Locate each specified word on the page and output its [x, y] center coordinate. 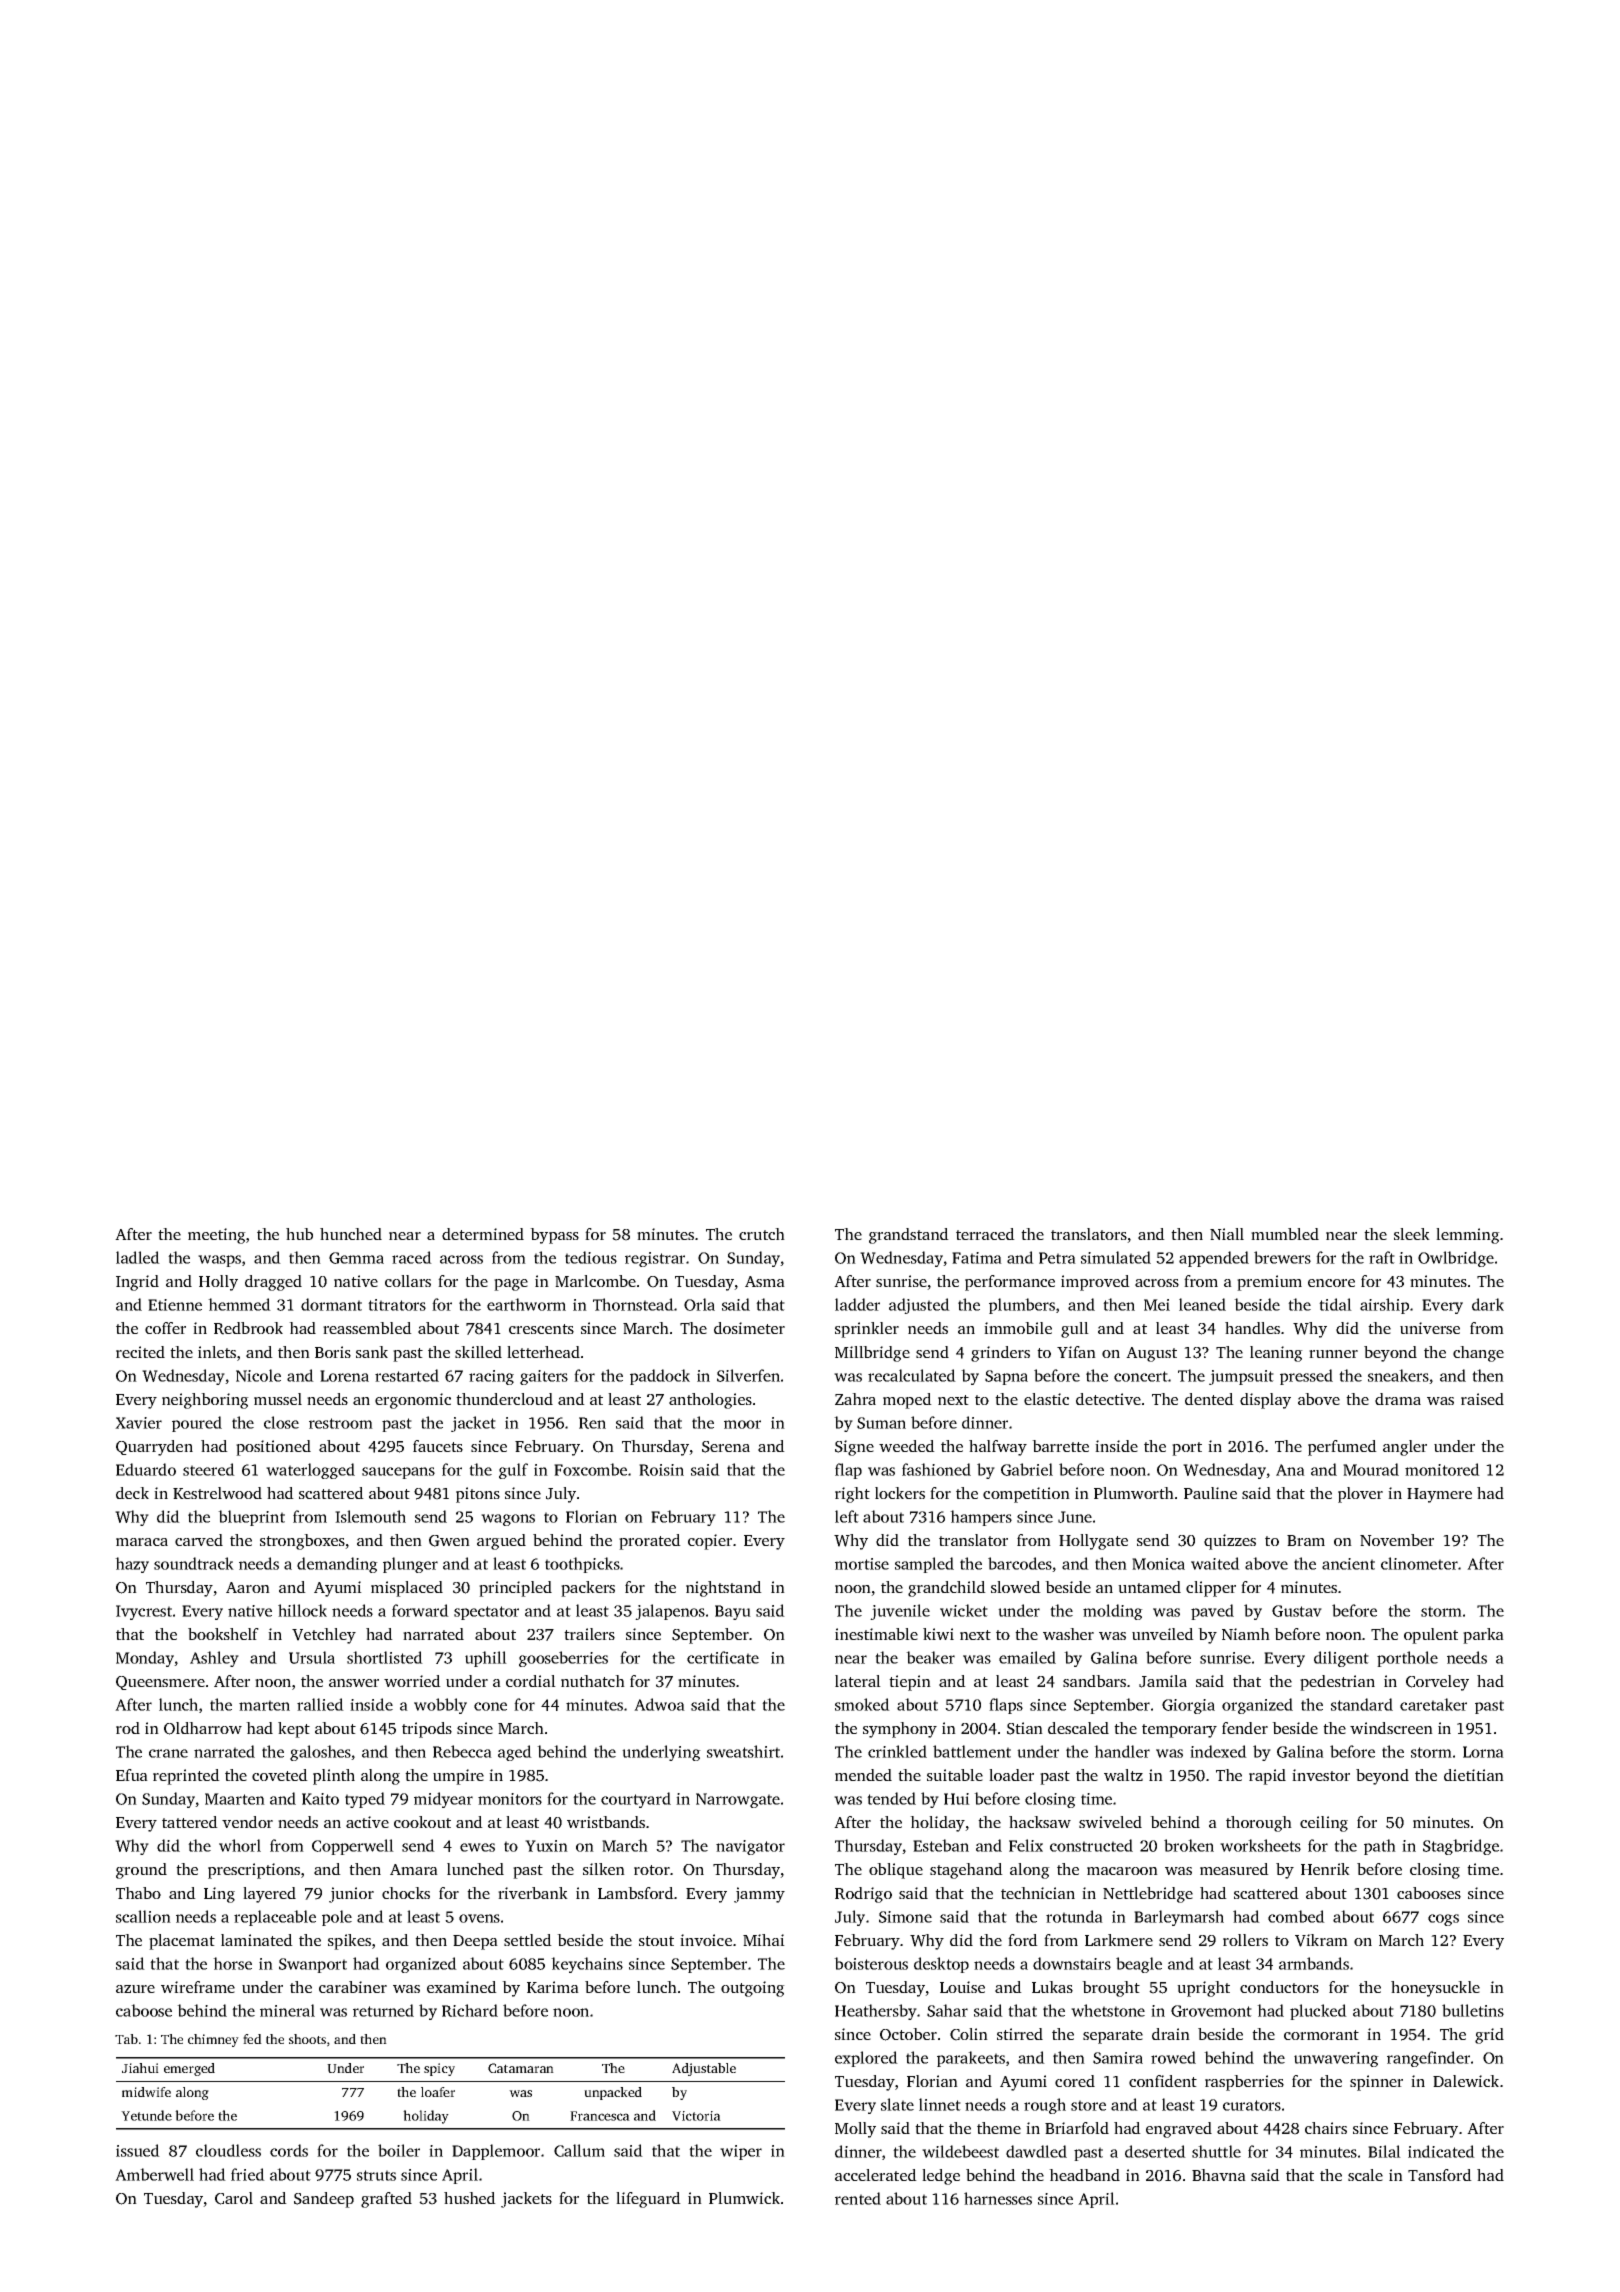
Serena [726, 1447]
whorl [240, 1845]
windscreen [1391, 1728]
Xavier [138, 1423]
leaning [1276, 1354]
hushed [470, 2198]
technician [1038, 1893]
